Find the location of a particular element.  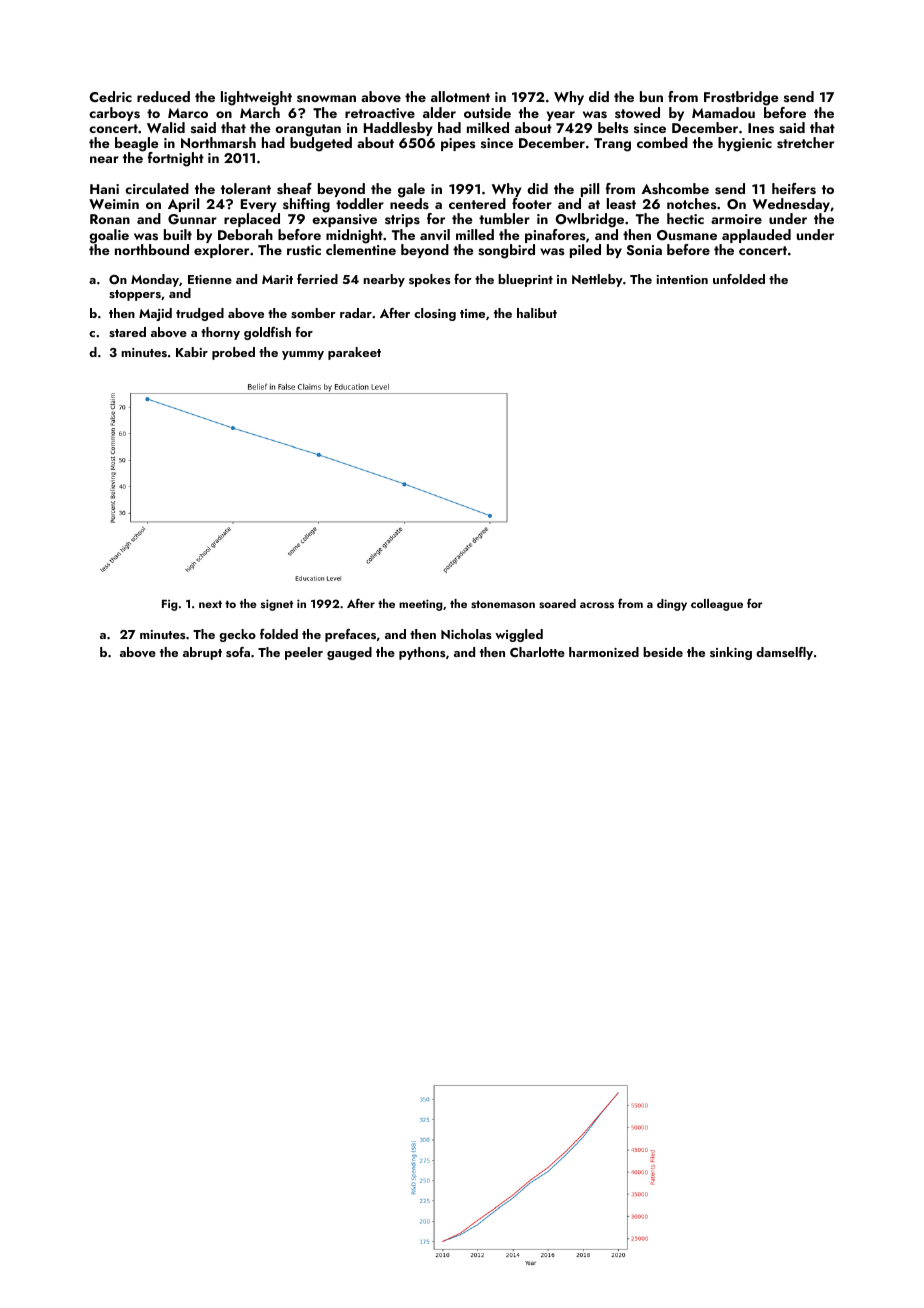

closing is located at coordinates (435, 314).
